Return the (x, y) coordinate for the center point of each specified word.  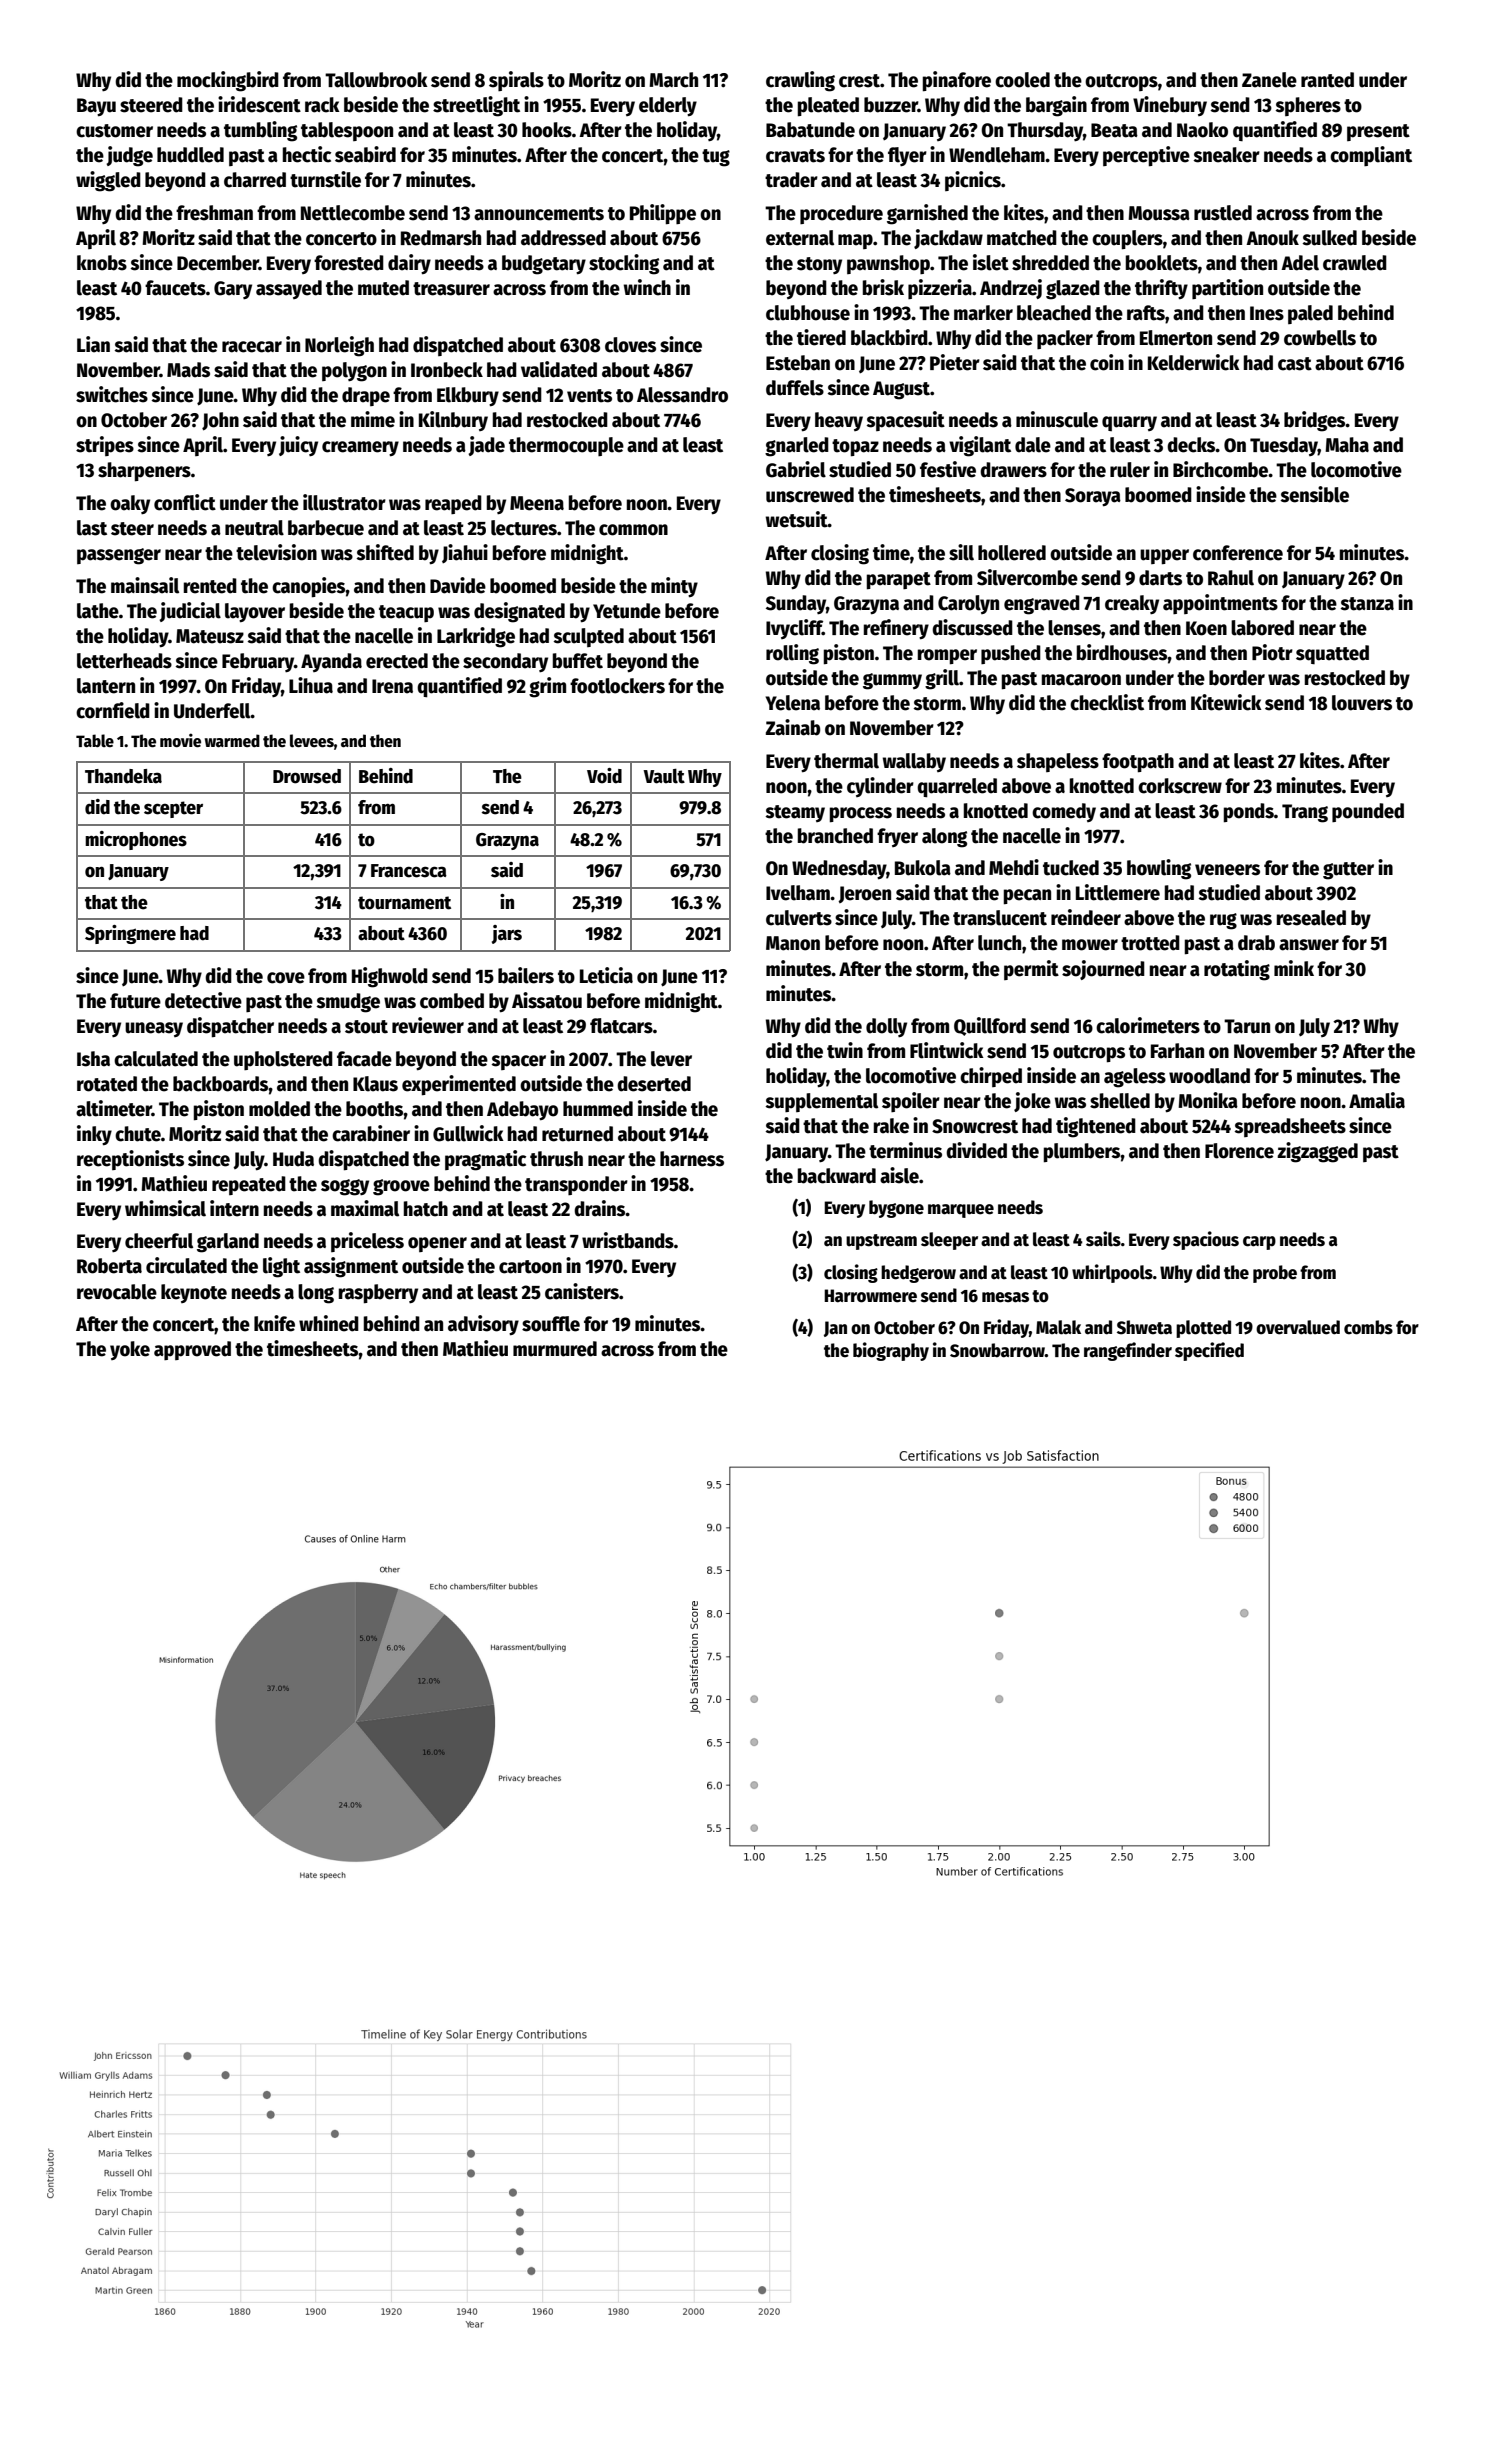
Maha (1347, 445)
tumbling (260, 131)
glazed (1073, 290)
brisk (883, 287)
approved (192, 1350)
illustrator (344, 502)
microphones (136, 840)
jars (507, 934)
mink (1294, 968)
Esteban (798, 363)
